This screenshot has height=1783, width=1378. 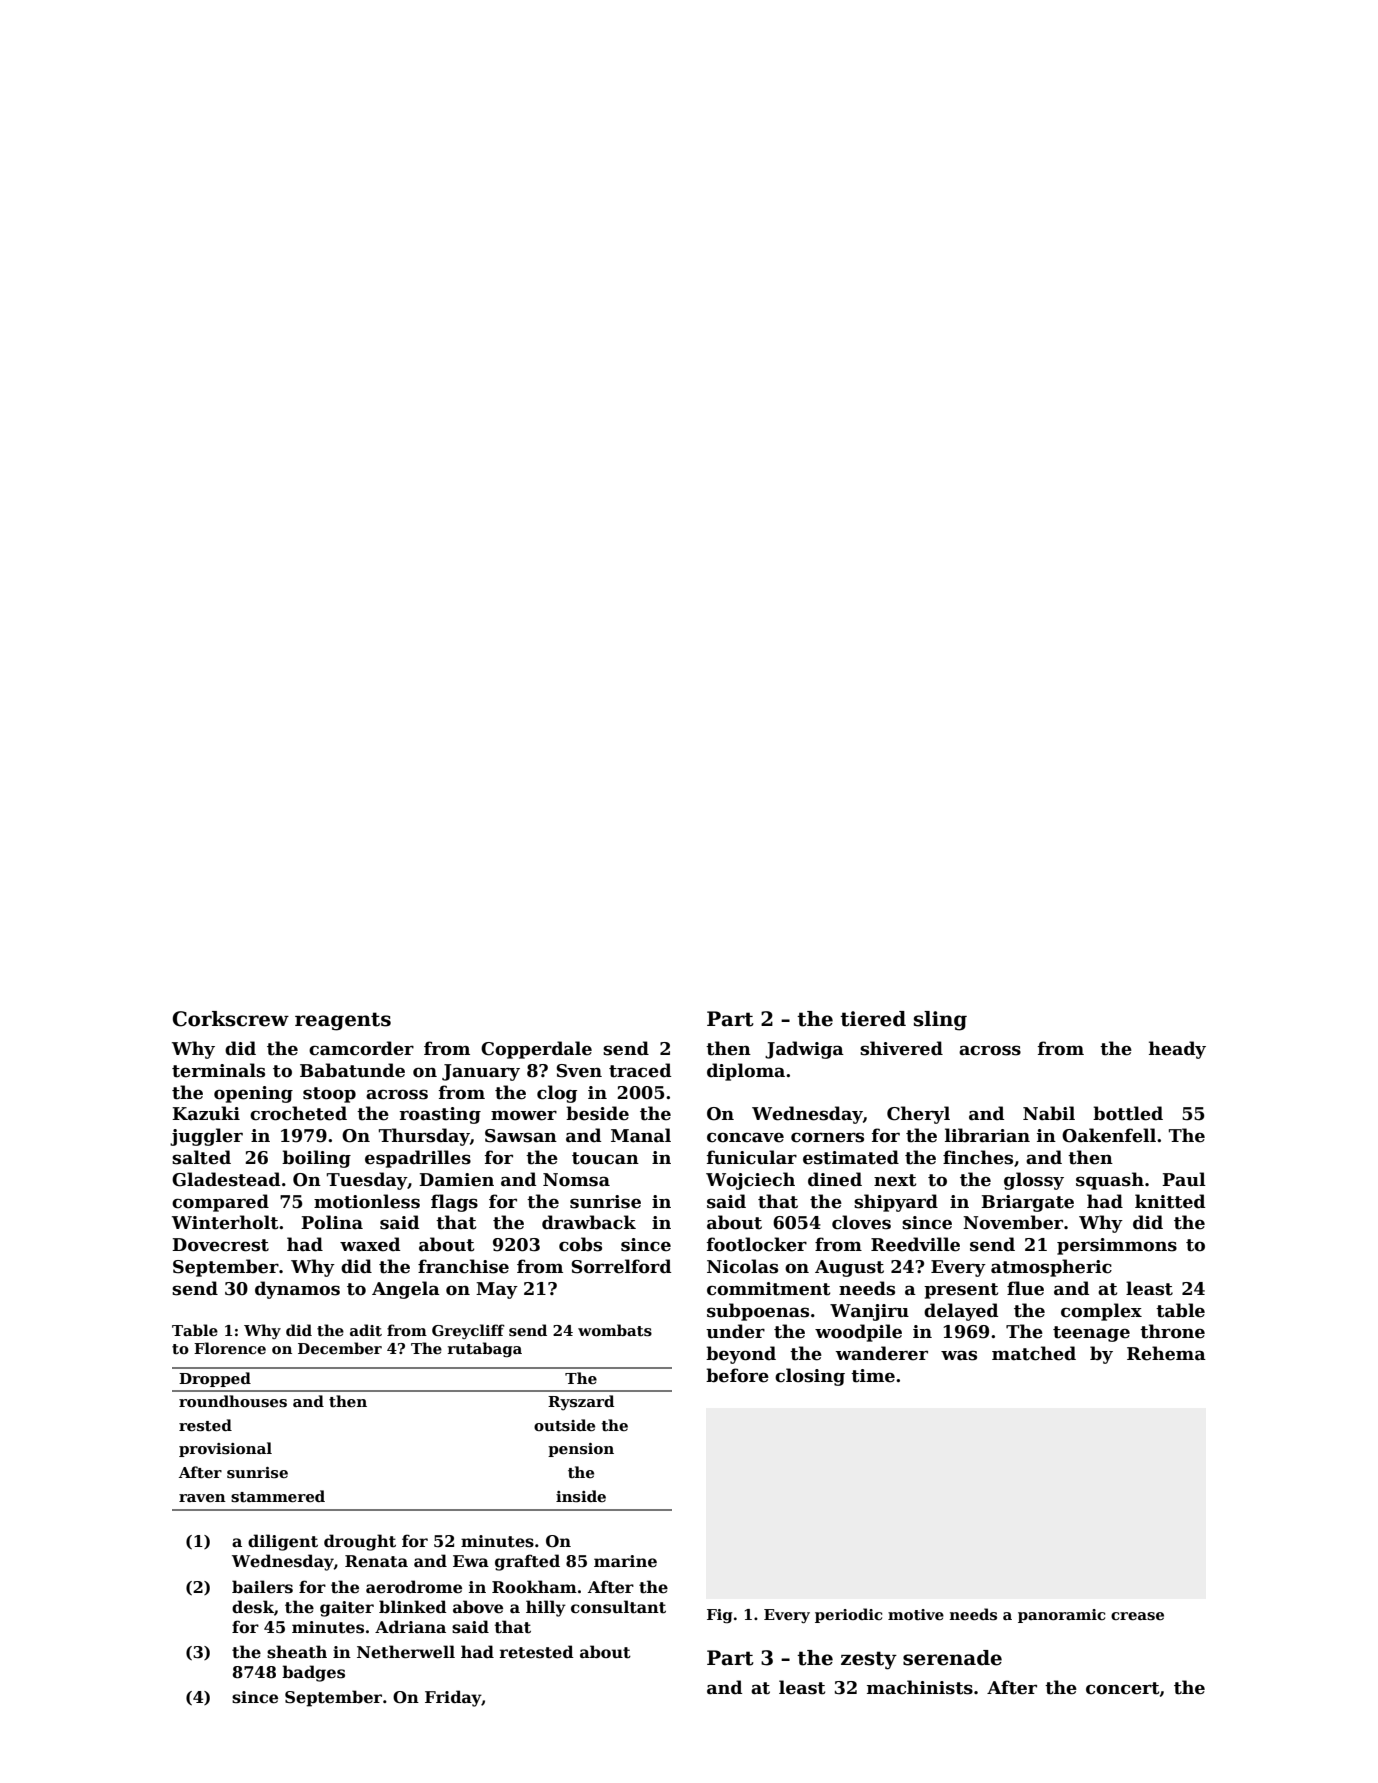 What do you see at coordinates (940, 1021) in the screenshot?
I see `sling` at bounding box center [940, 1021].
